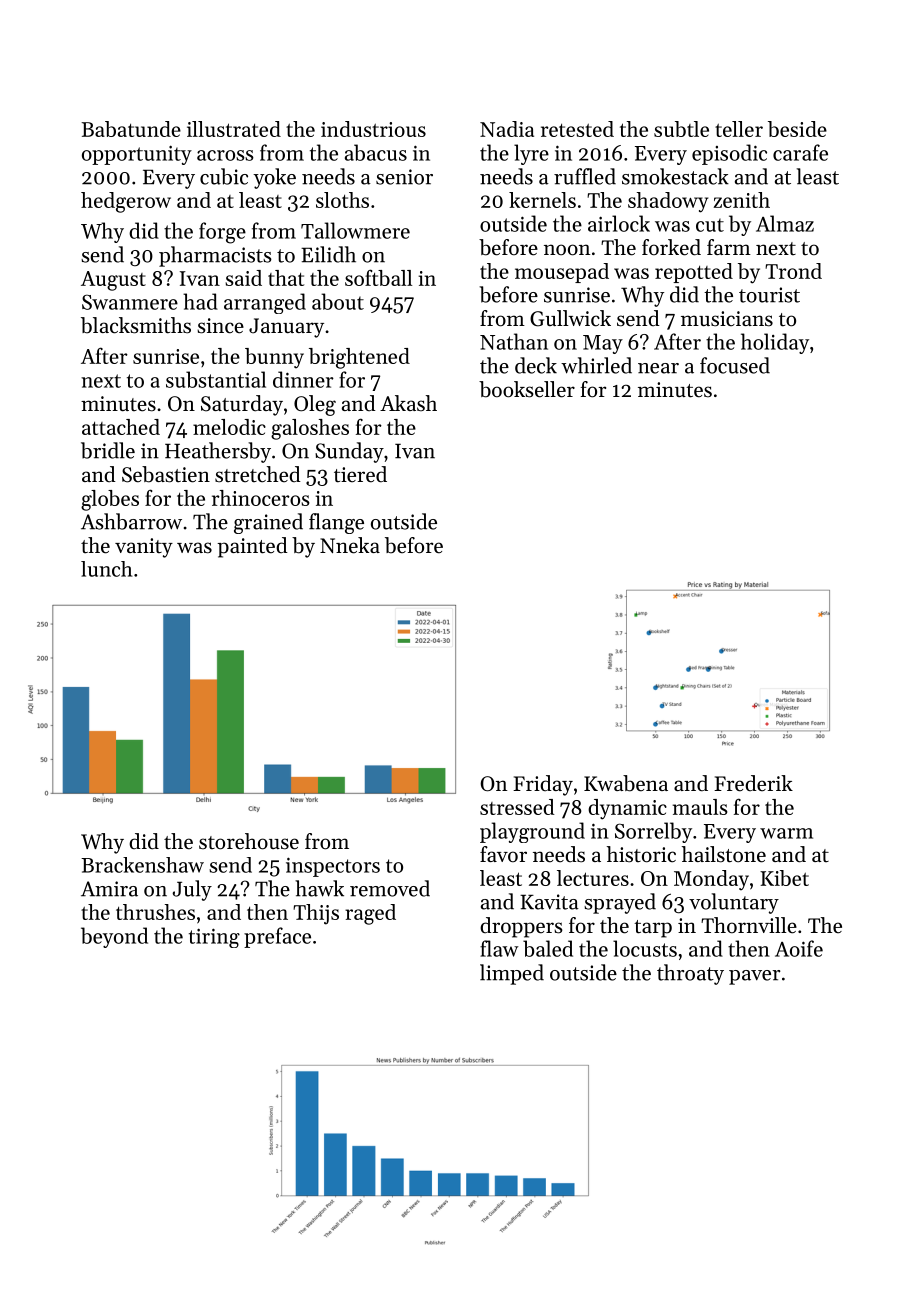 The width and height of the screenshot is (924, 1311). I want to click on retested, so click(577, 129).
